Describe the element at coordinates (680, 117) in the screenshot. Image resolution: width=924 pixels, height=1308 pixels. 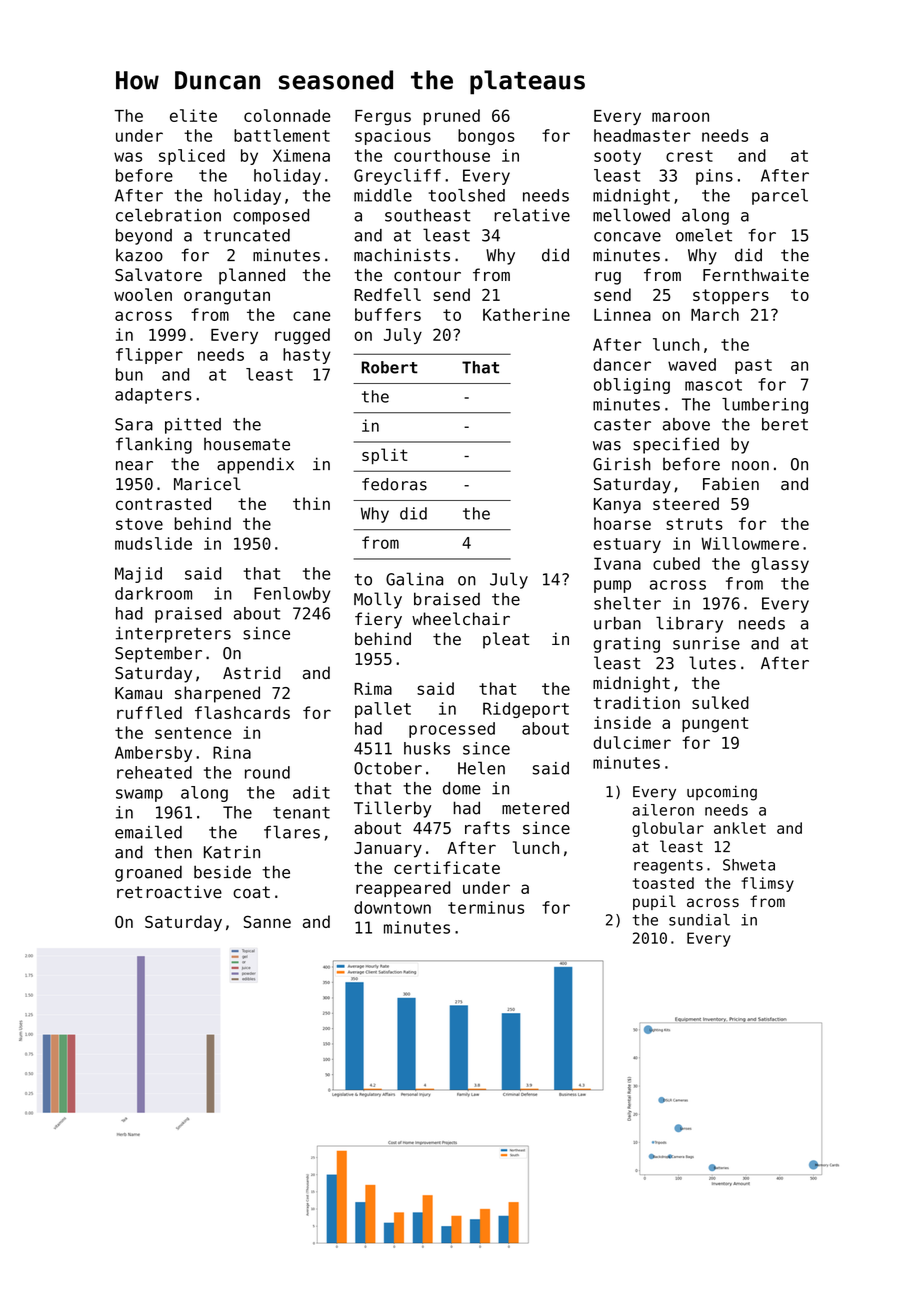
I see `maroon` at that location.
